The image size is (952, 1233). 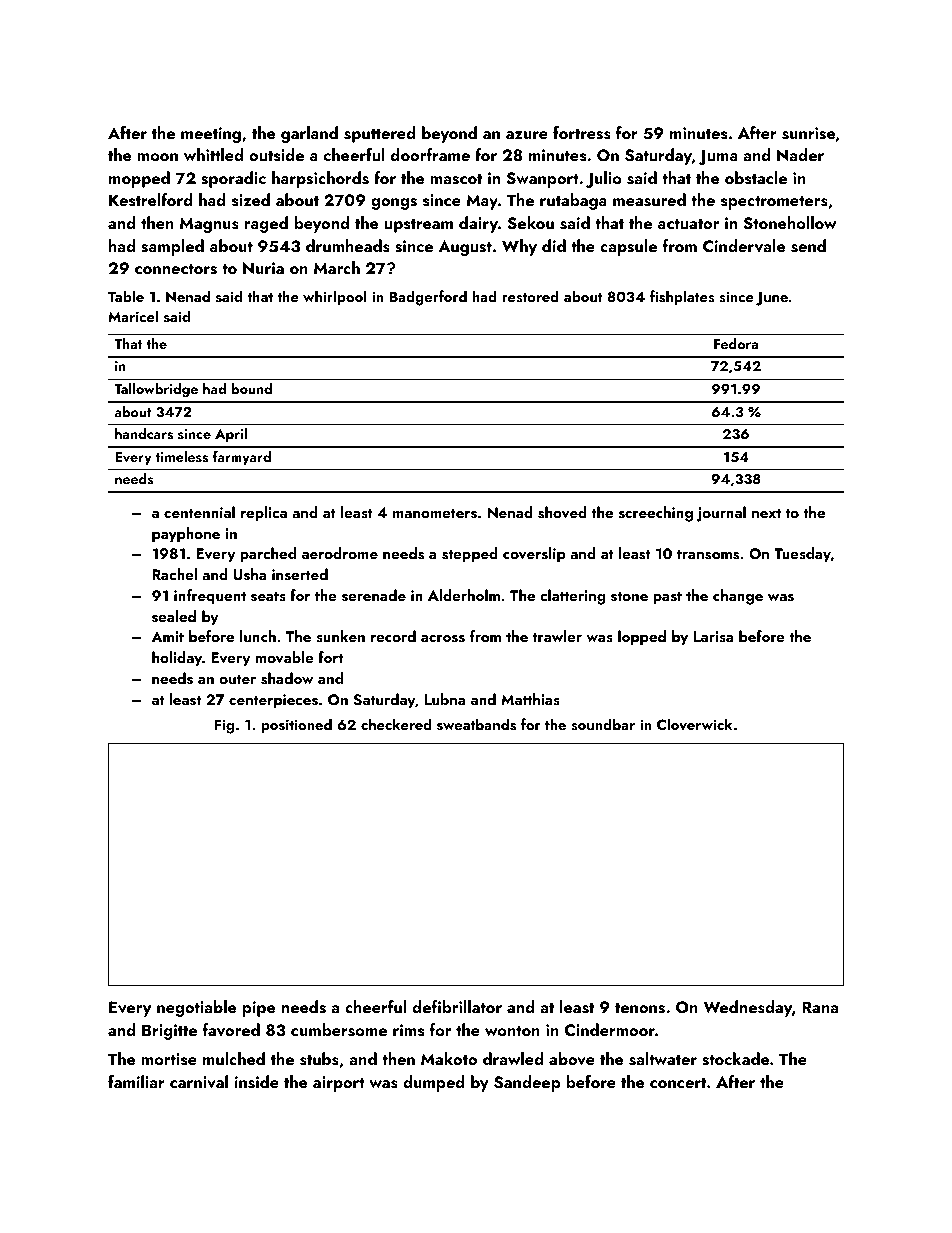 I want to click on Alderholm, so click(x=464, y=595).
